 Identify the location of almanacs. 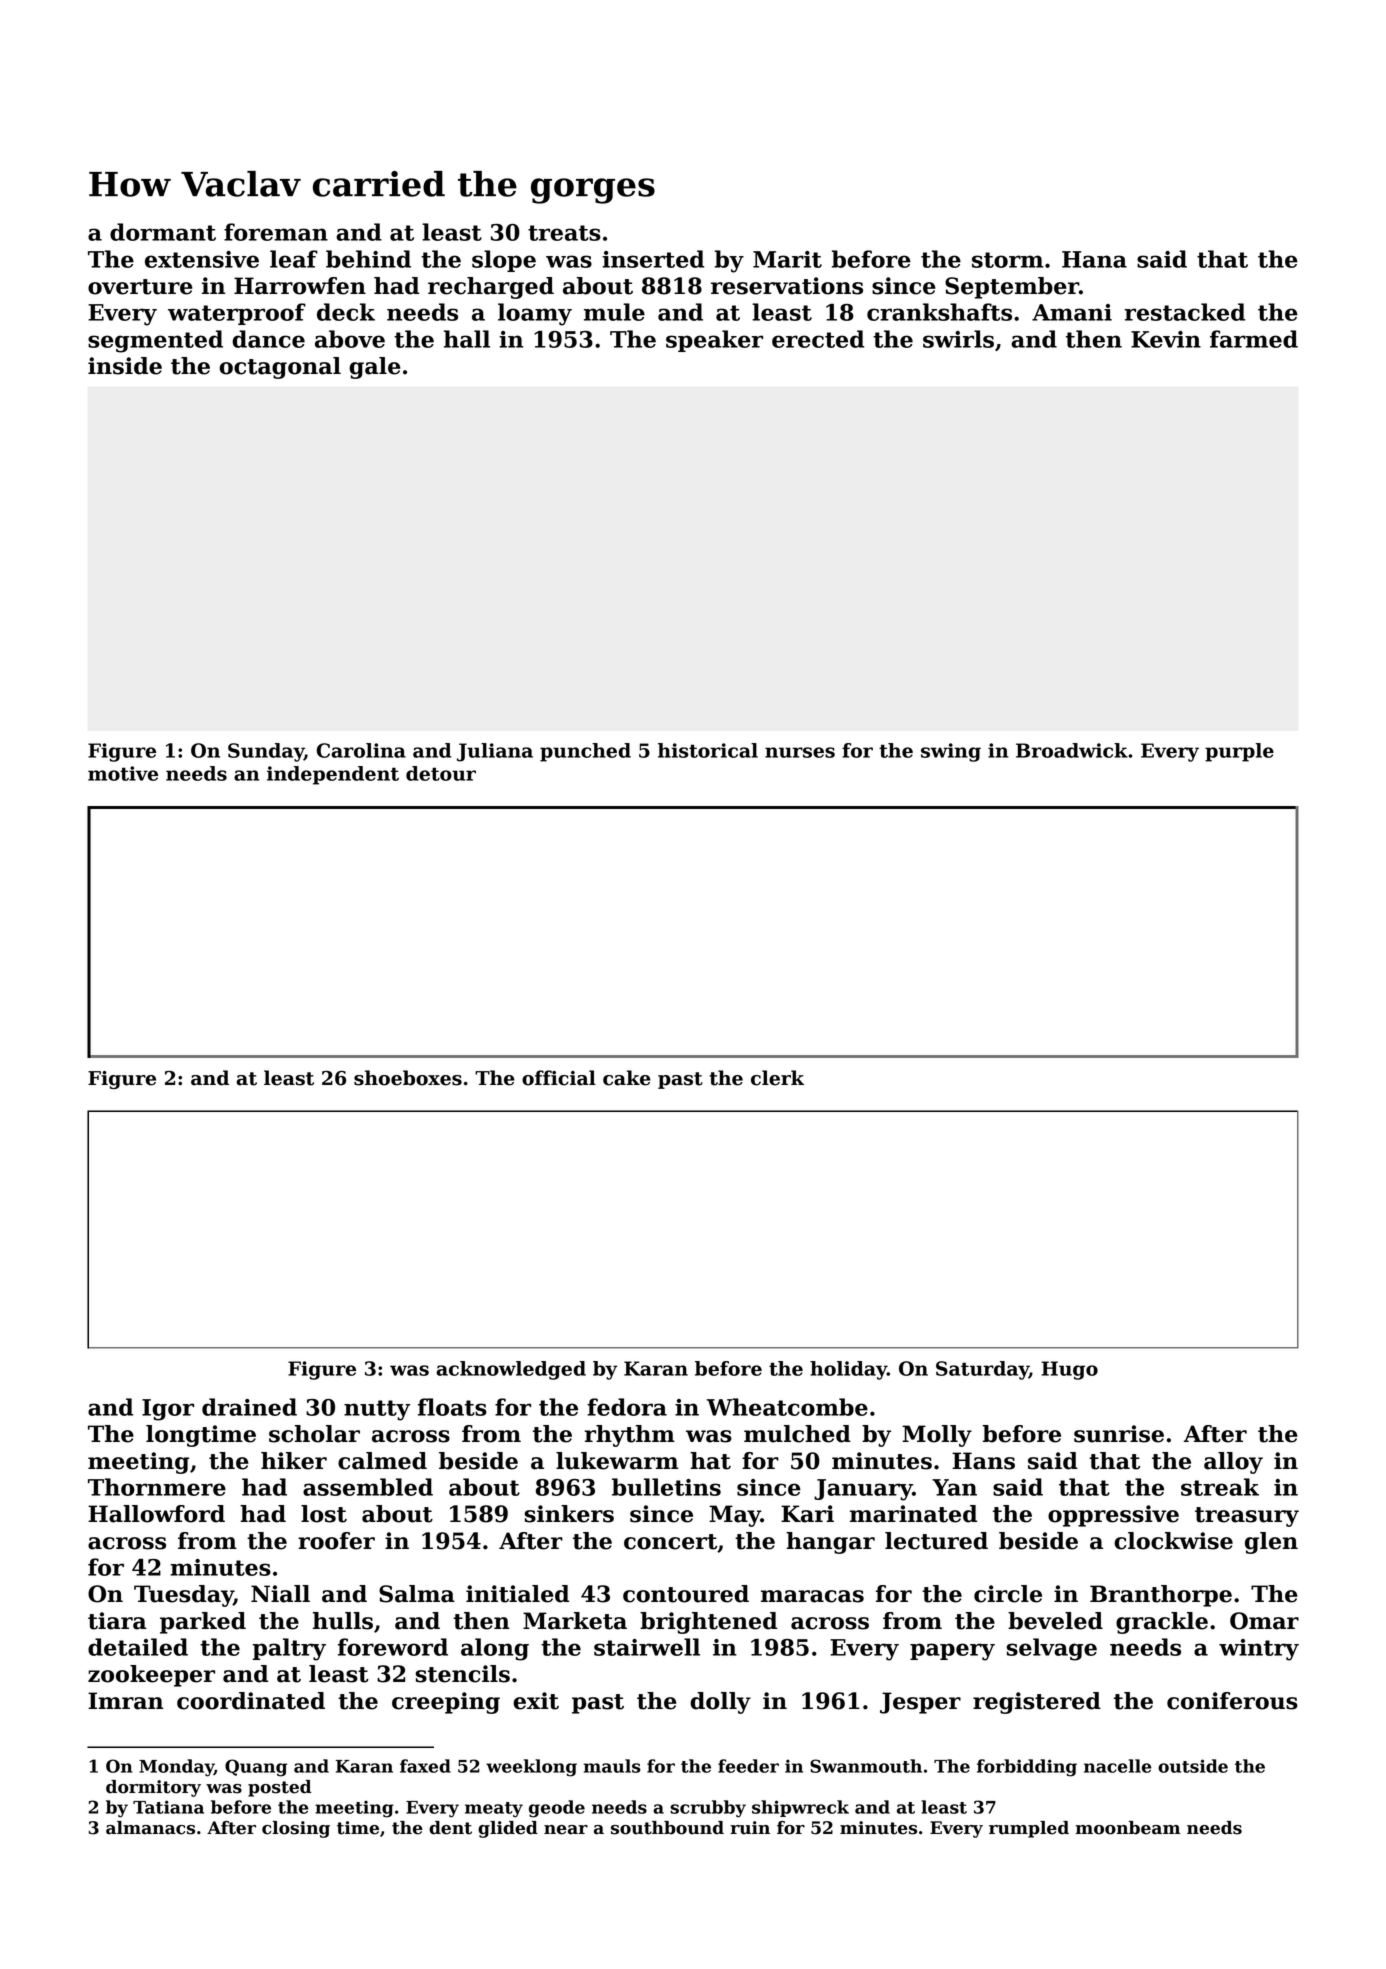
(150, 1828).
